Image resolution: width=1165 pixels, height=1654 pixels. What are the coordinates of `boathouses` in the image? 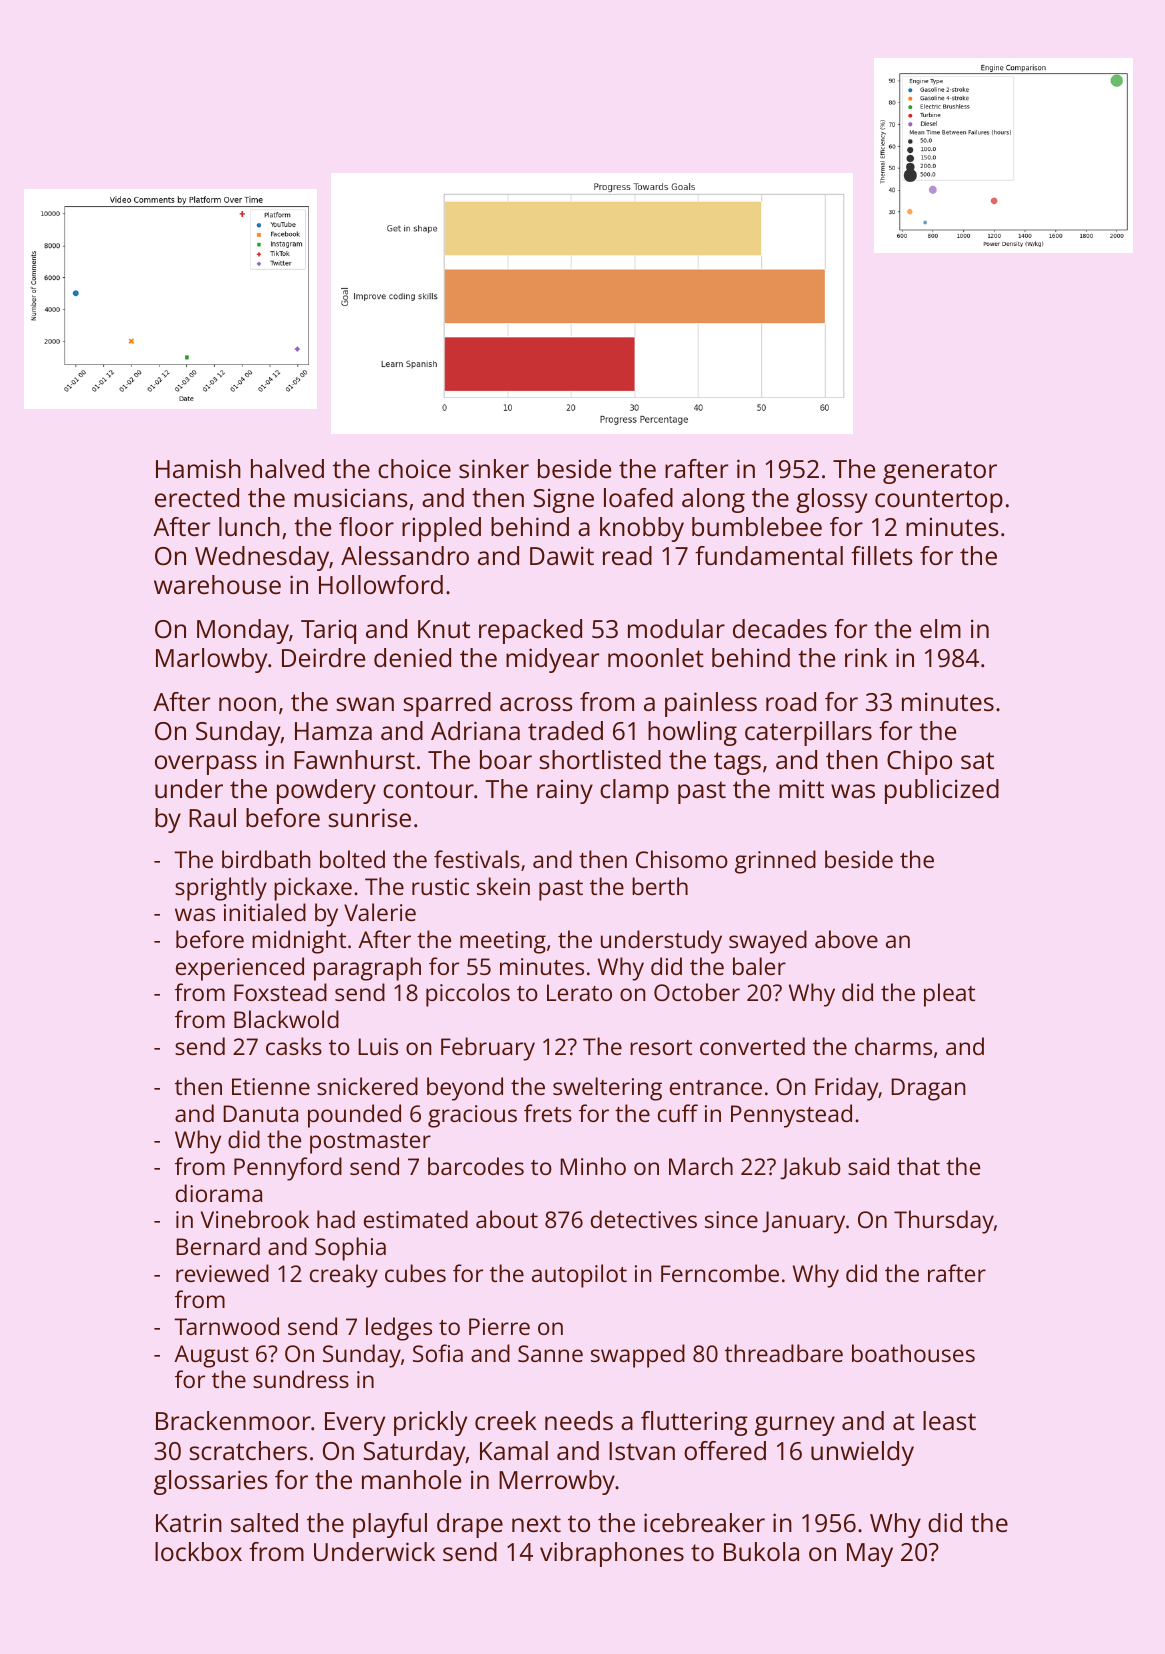 It's located at (913, 1353).
